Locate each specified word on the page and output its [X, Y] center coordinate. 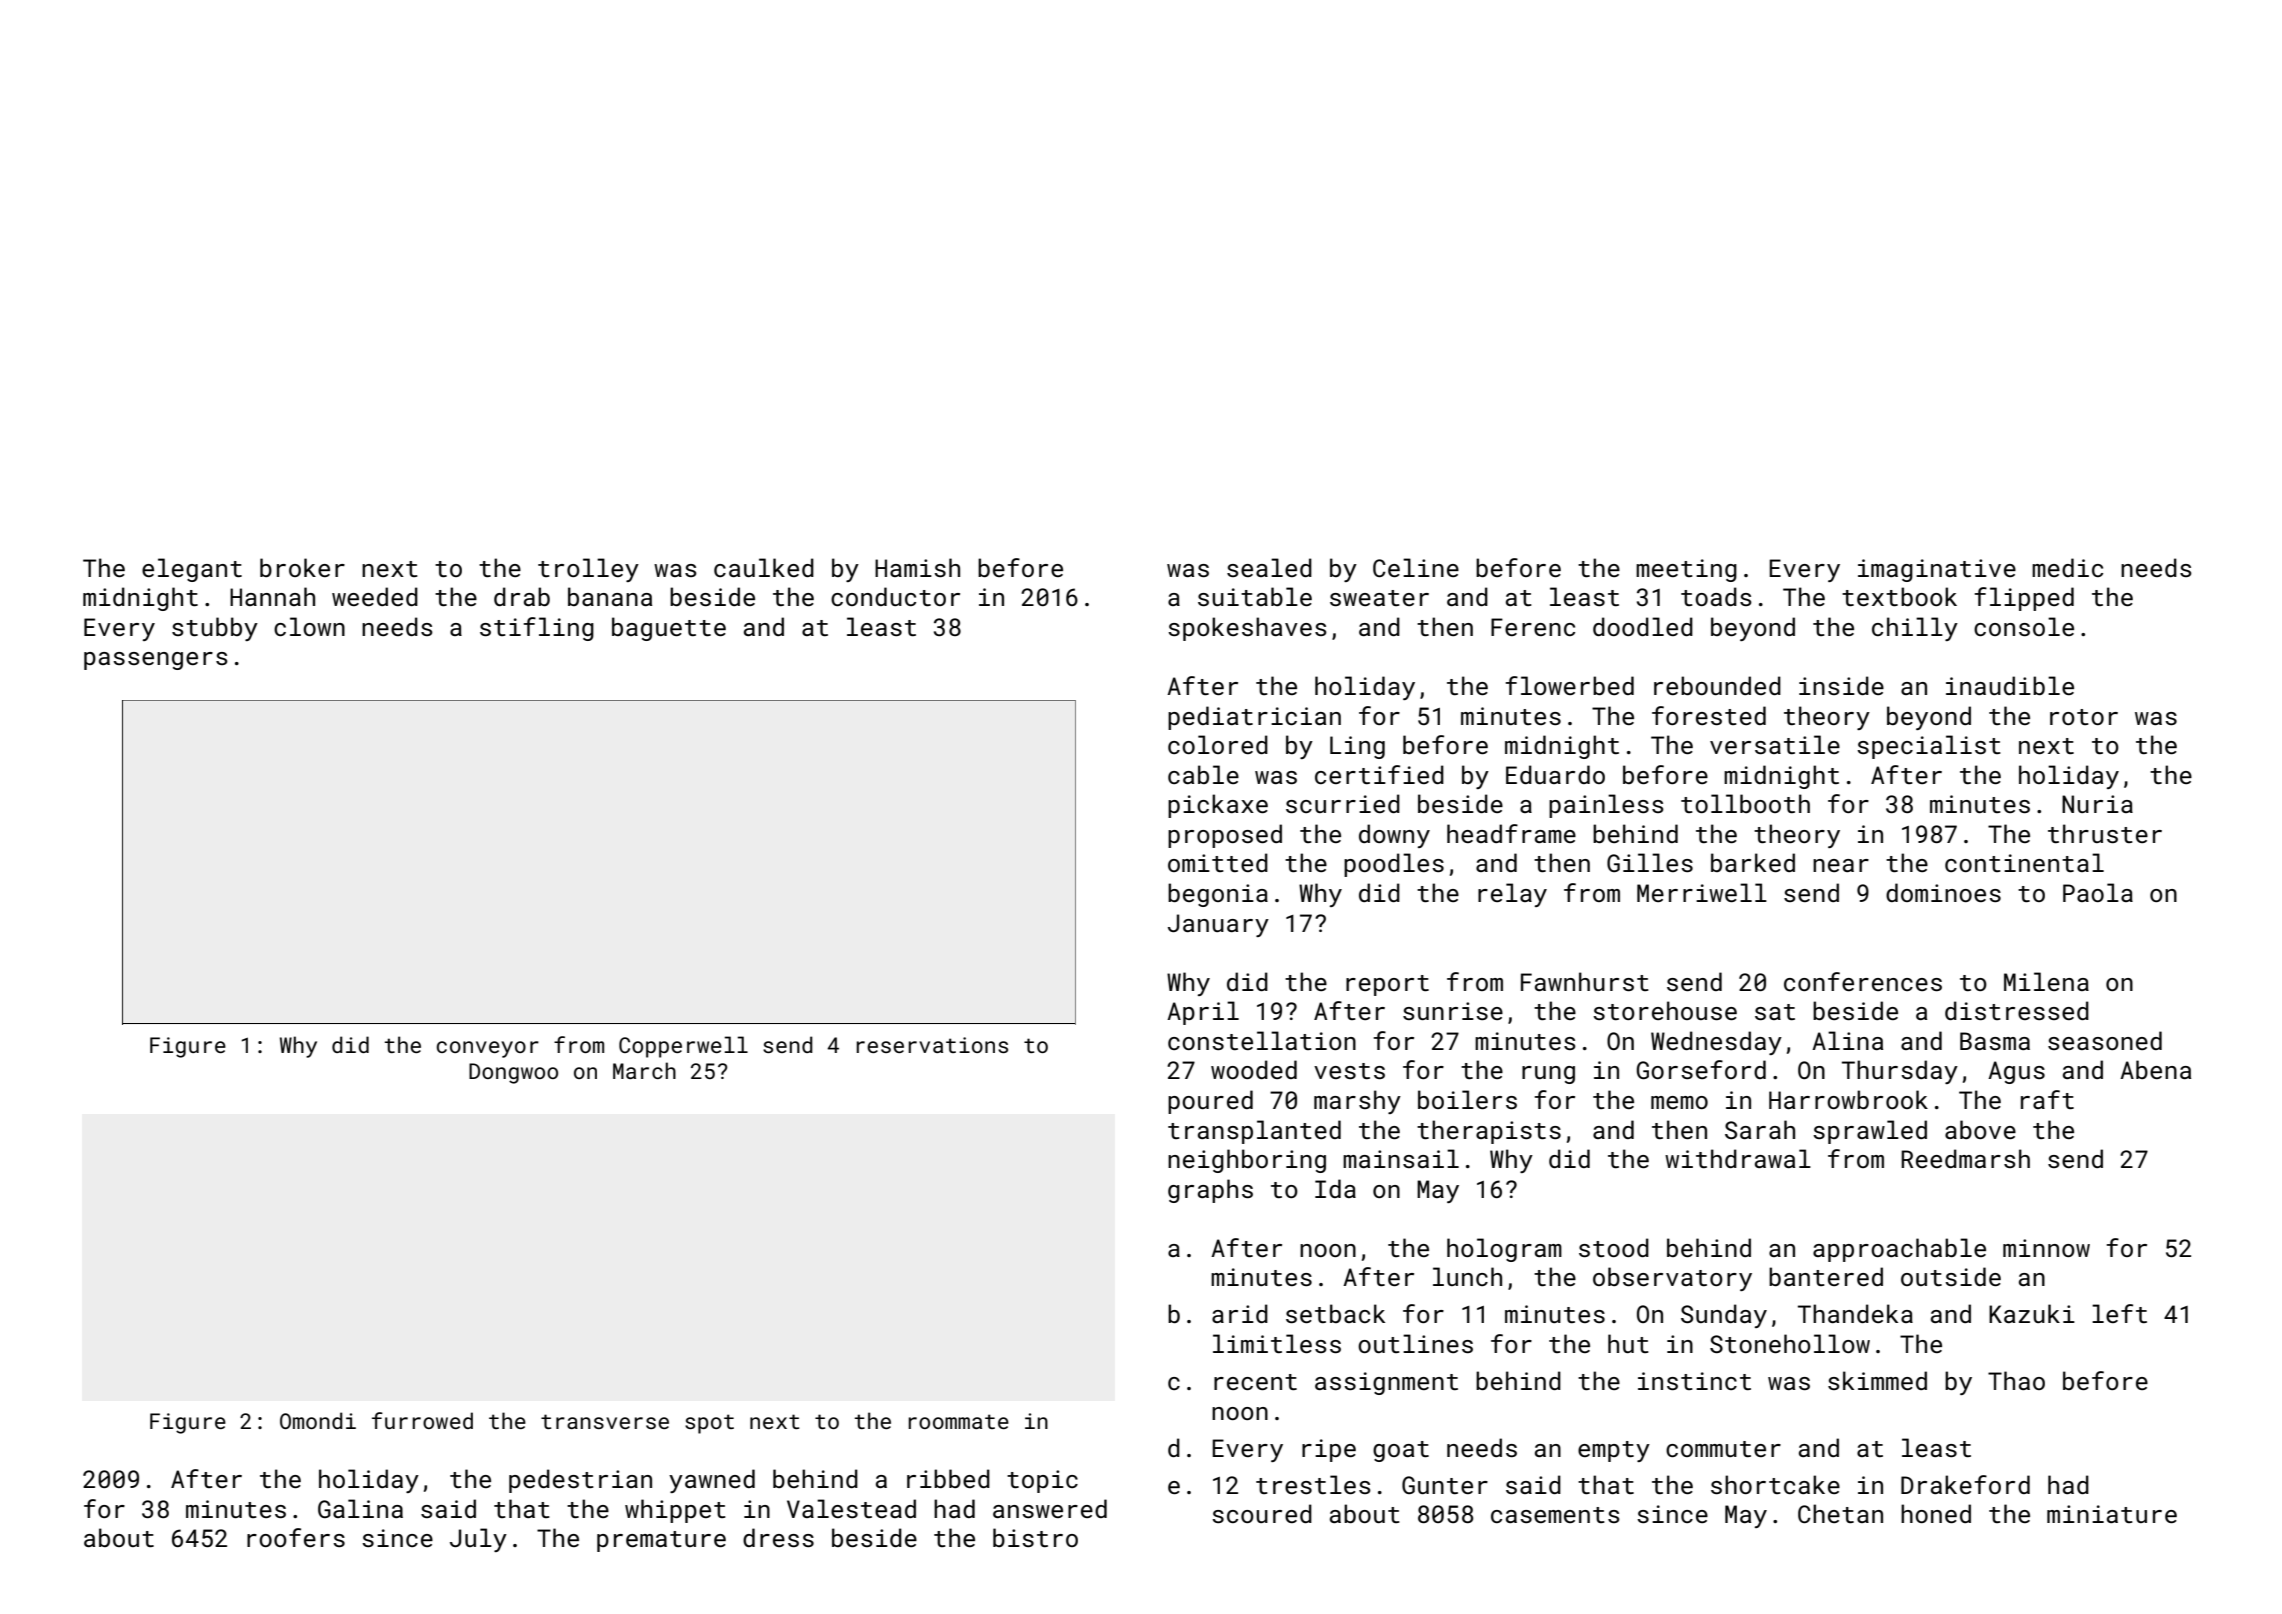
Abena [2155, 1069]
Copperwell [683, 1047]
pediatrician [1254, 718]
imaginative [1937, 570]
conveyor [488, 1049]
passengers [156, 661]
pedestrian [580, 1481]
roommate [958, 1421]
